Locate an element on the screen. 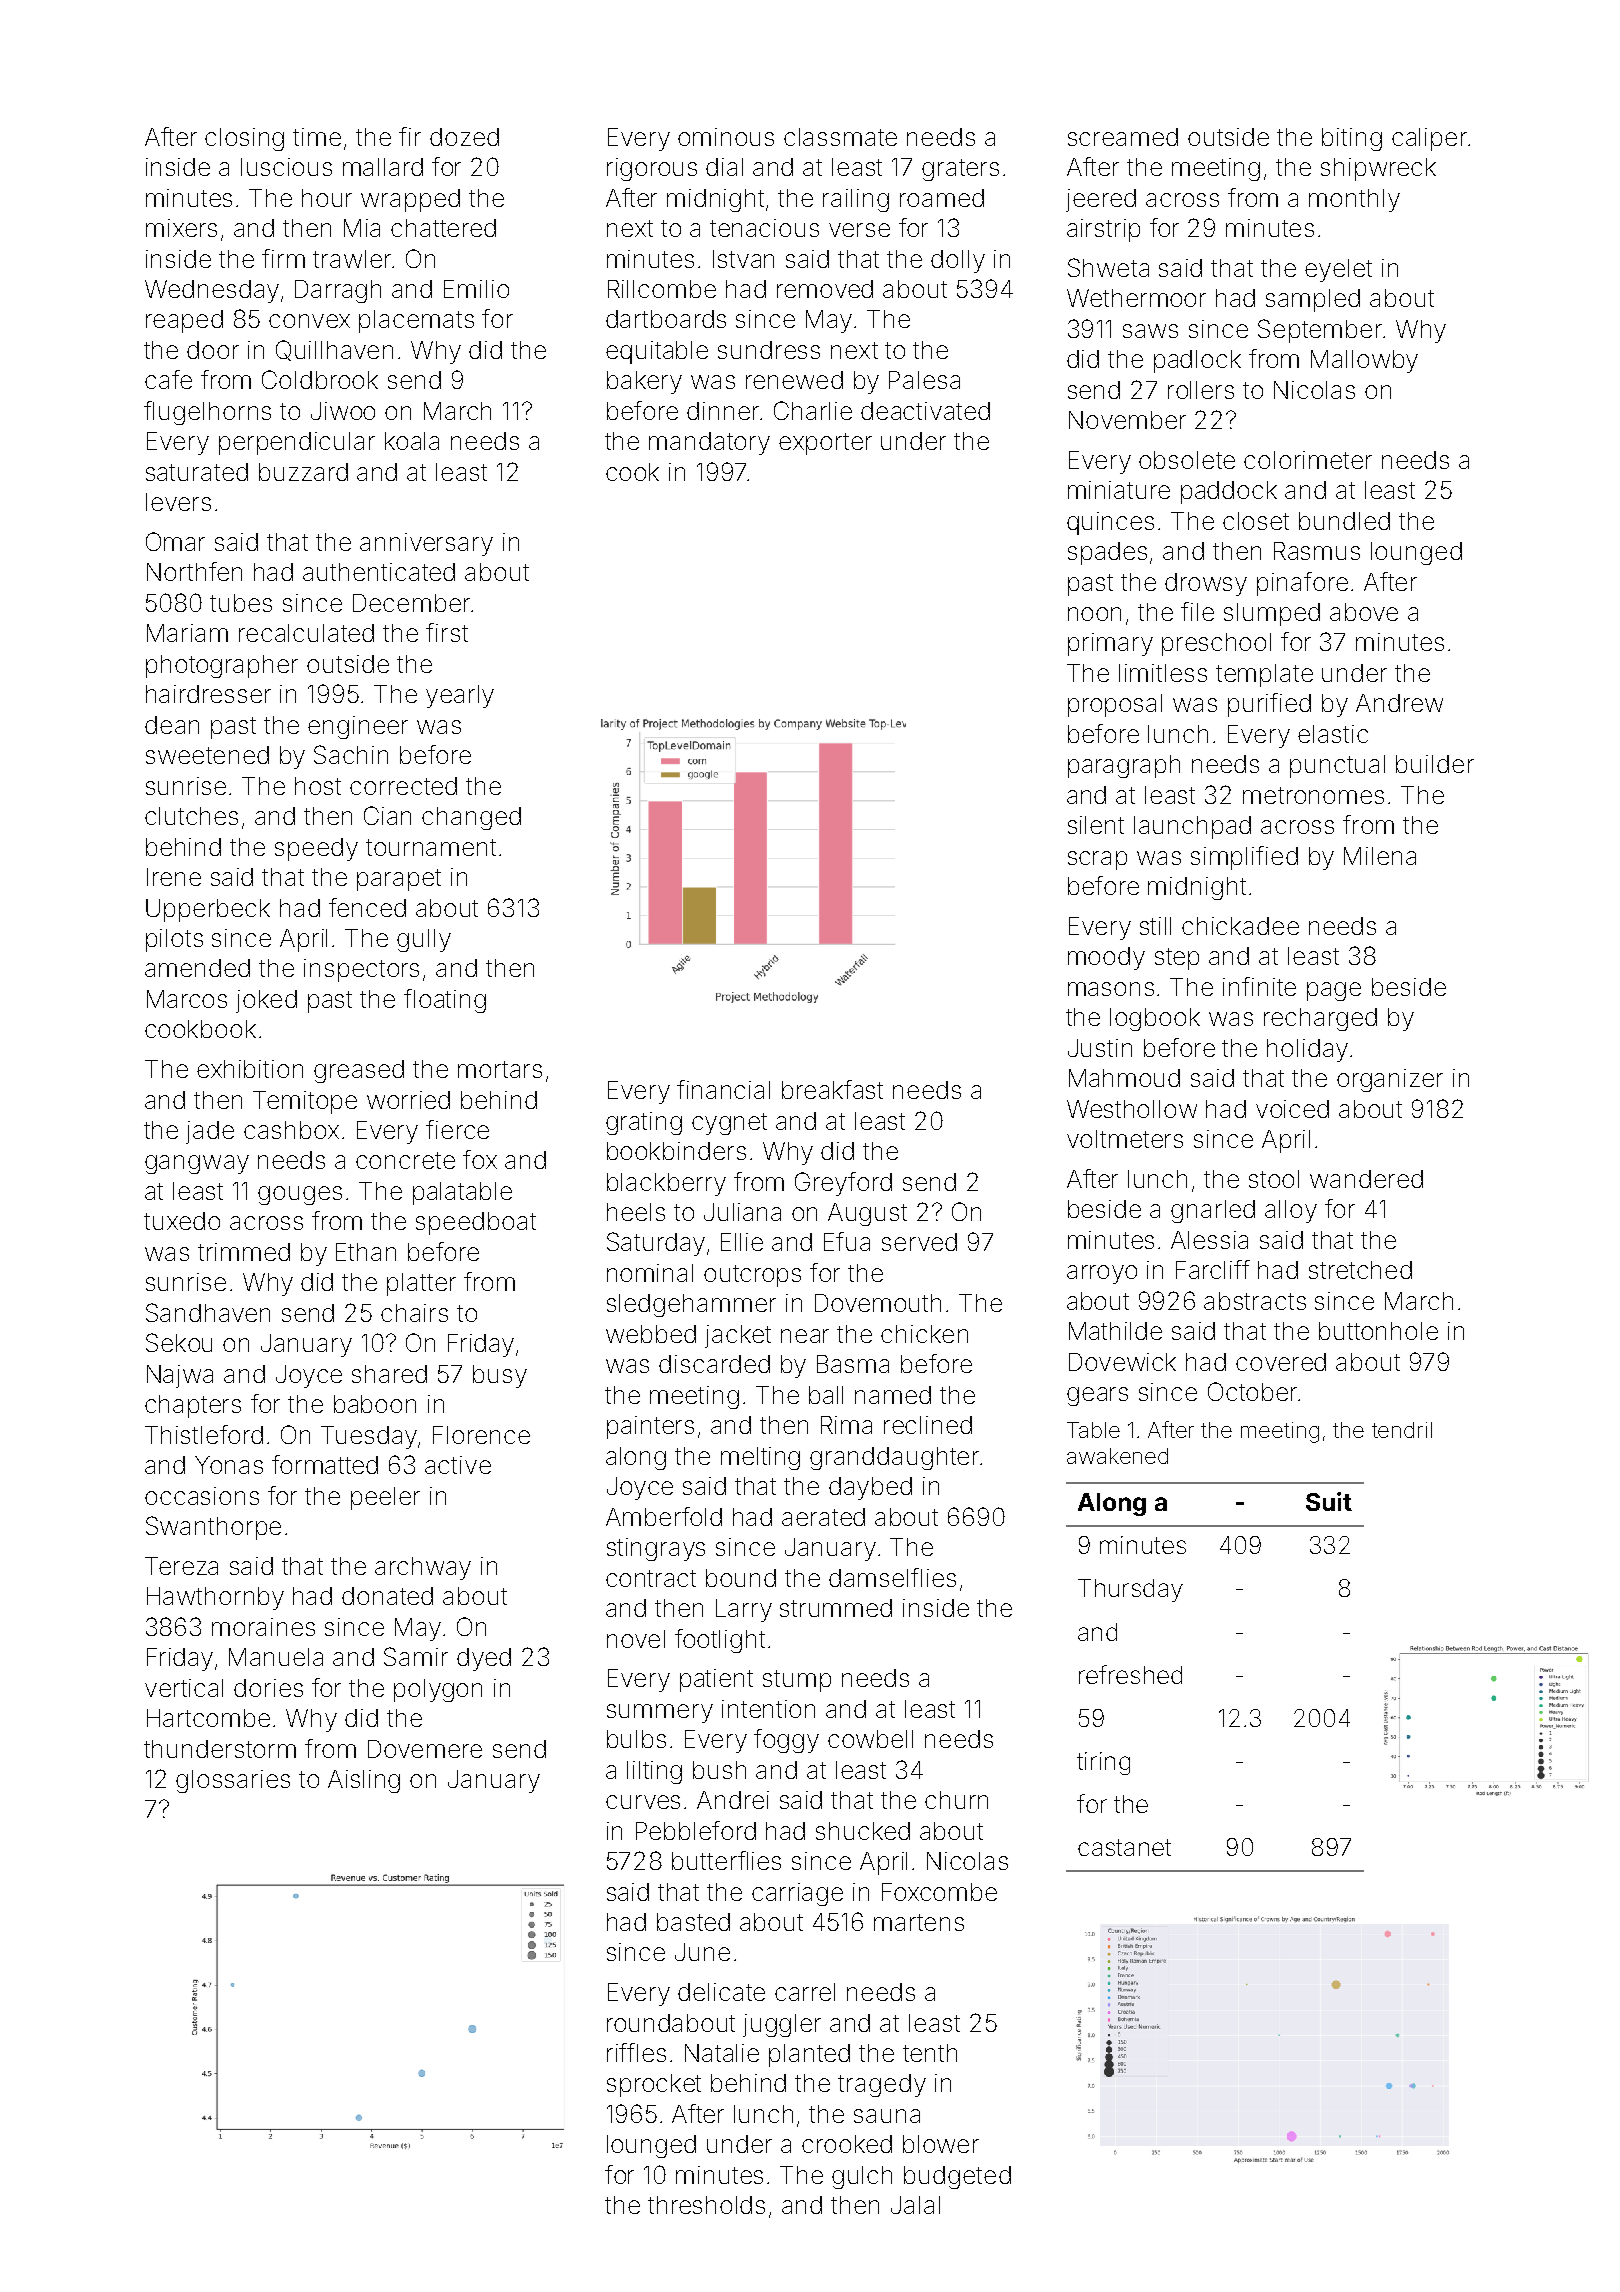  time is located at coordinates (317, 137).
